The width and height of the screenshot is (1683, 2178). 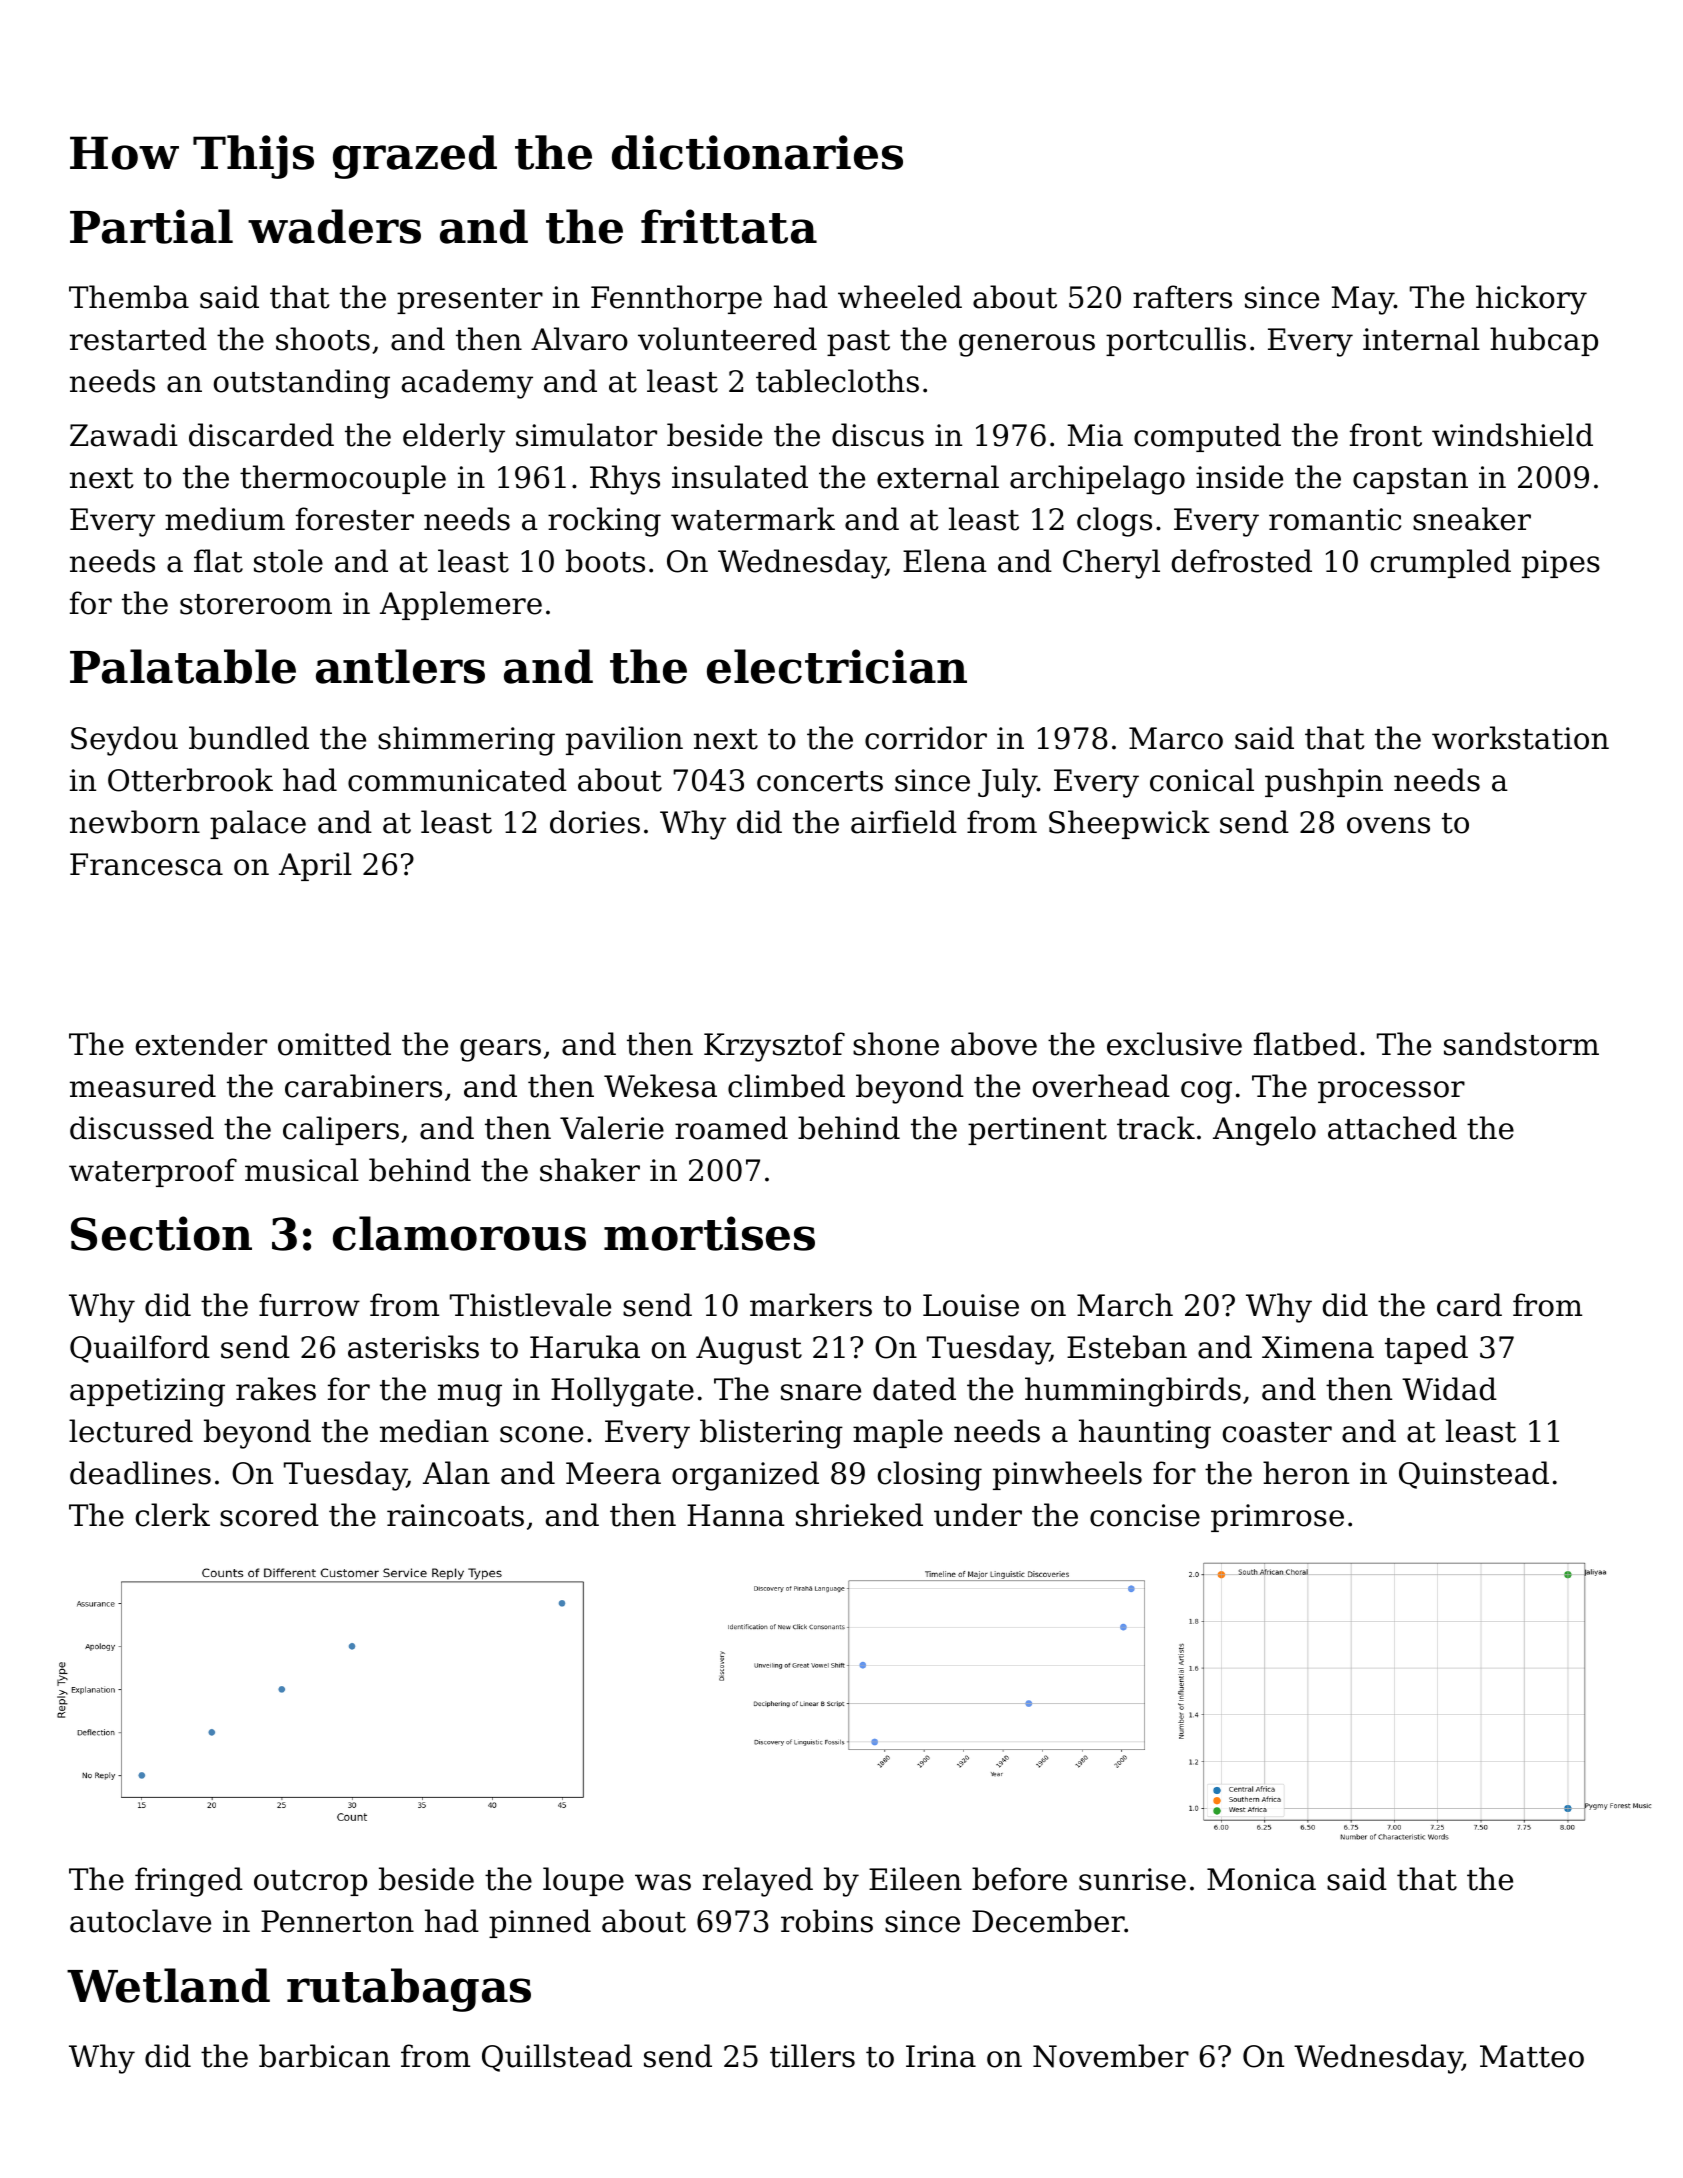 I want to click on relayed, so click(x=758, y=1882).
